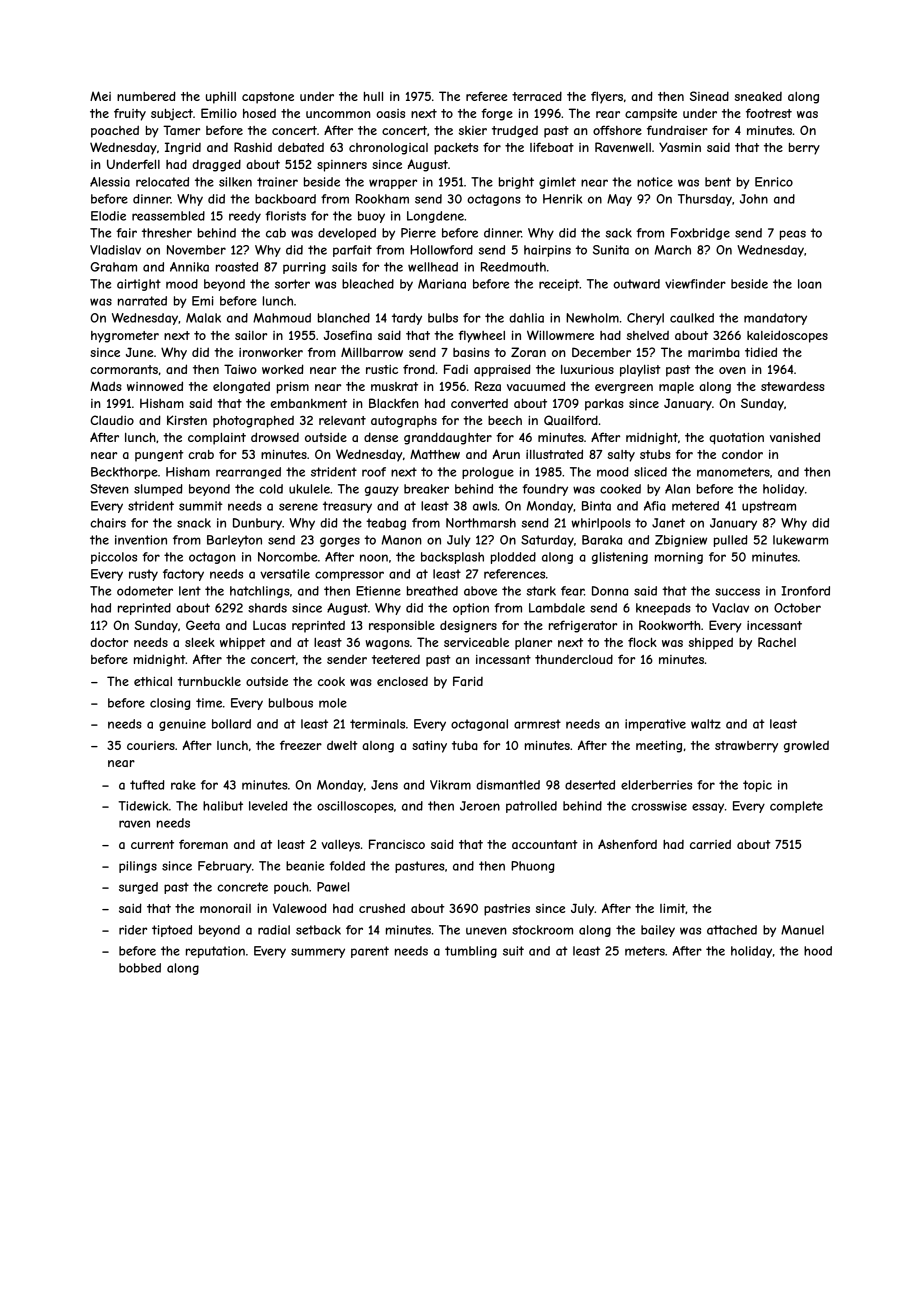 This page has width=924, height=1308. Describe the element at coordinates (190, 591) in the page. I see `lent` at that location.
